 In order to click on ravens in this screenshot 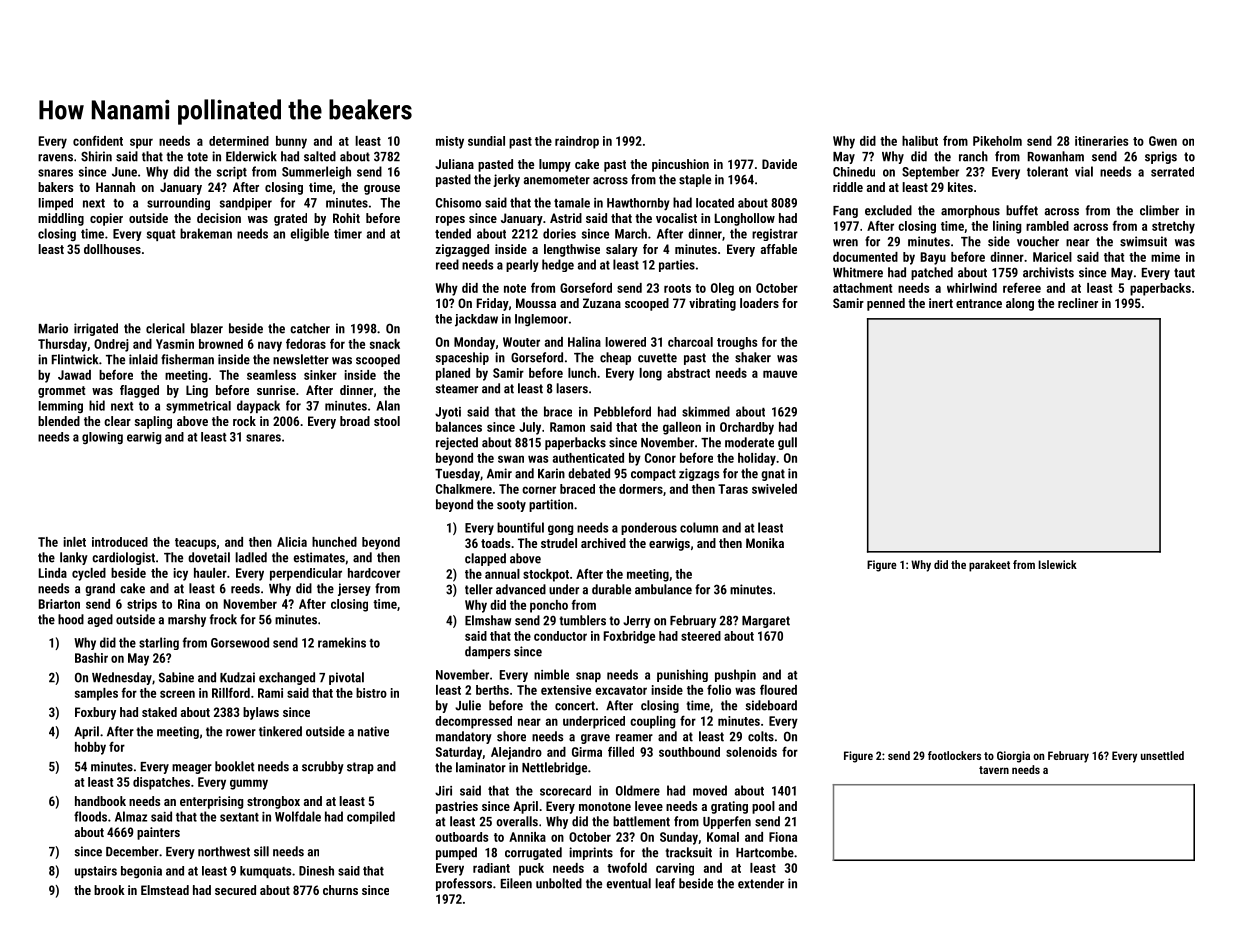, I will do `click(55, 158)`.
